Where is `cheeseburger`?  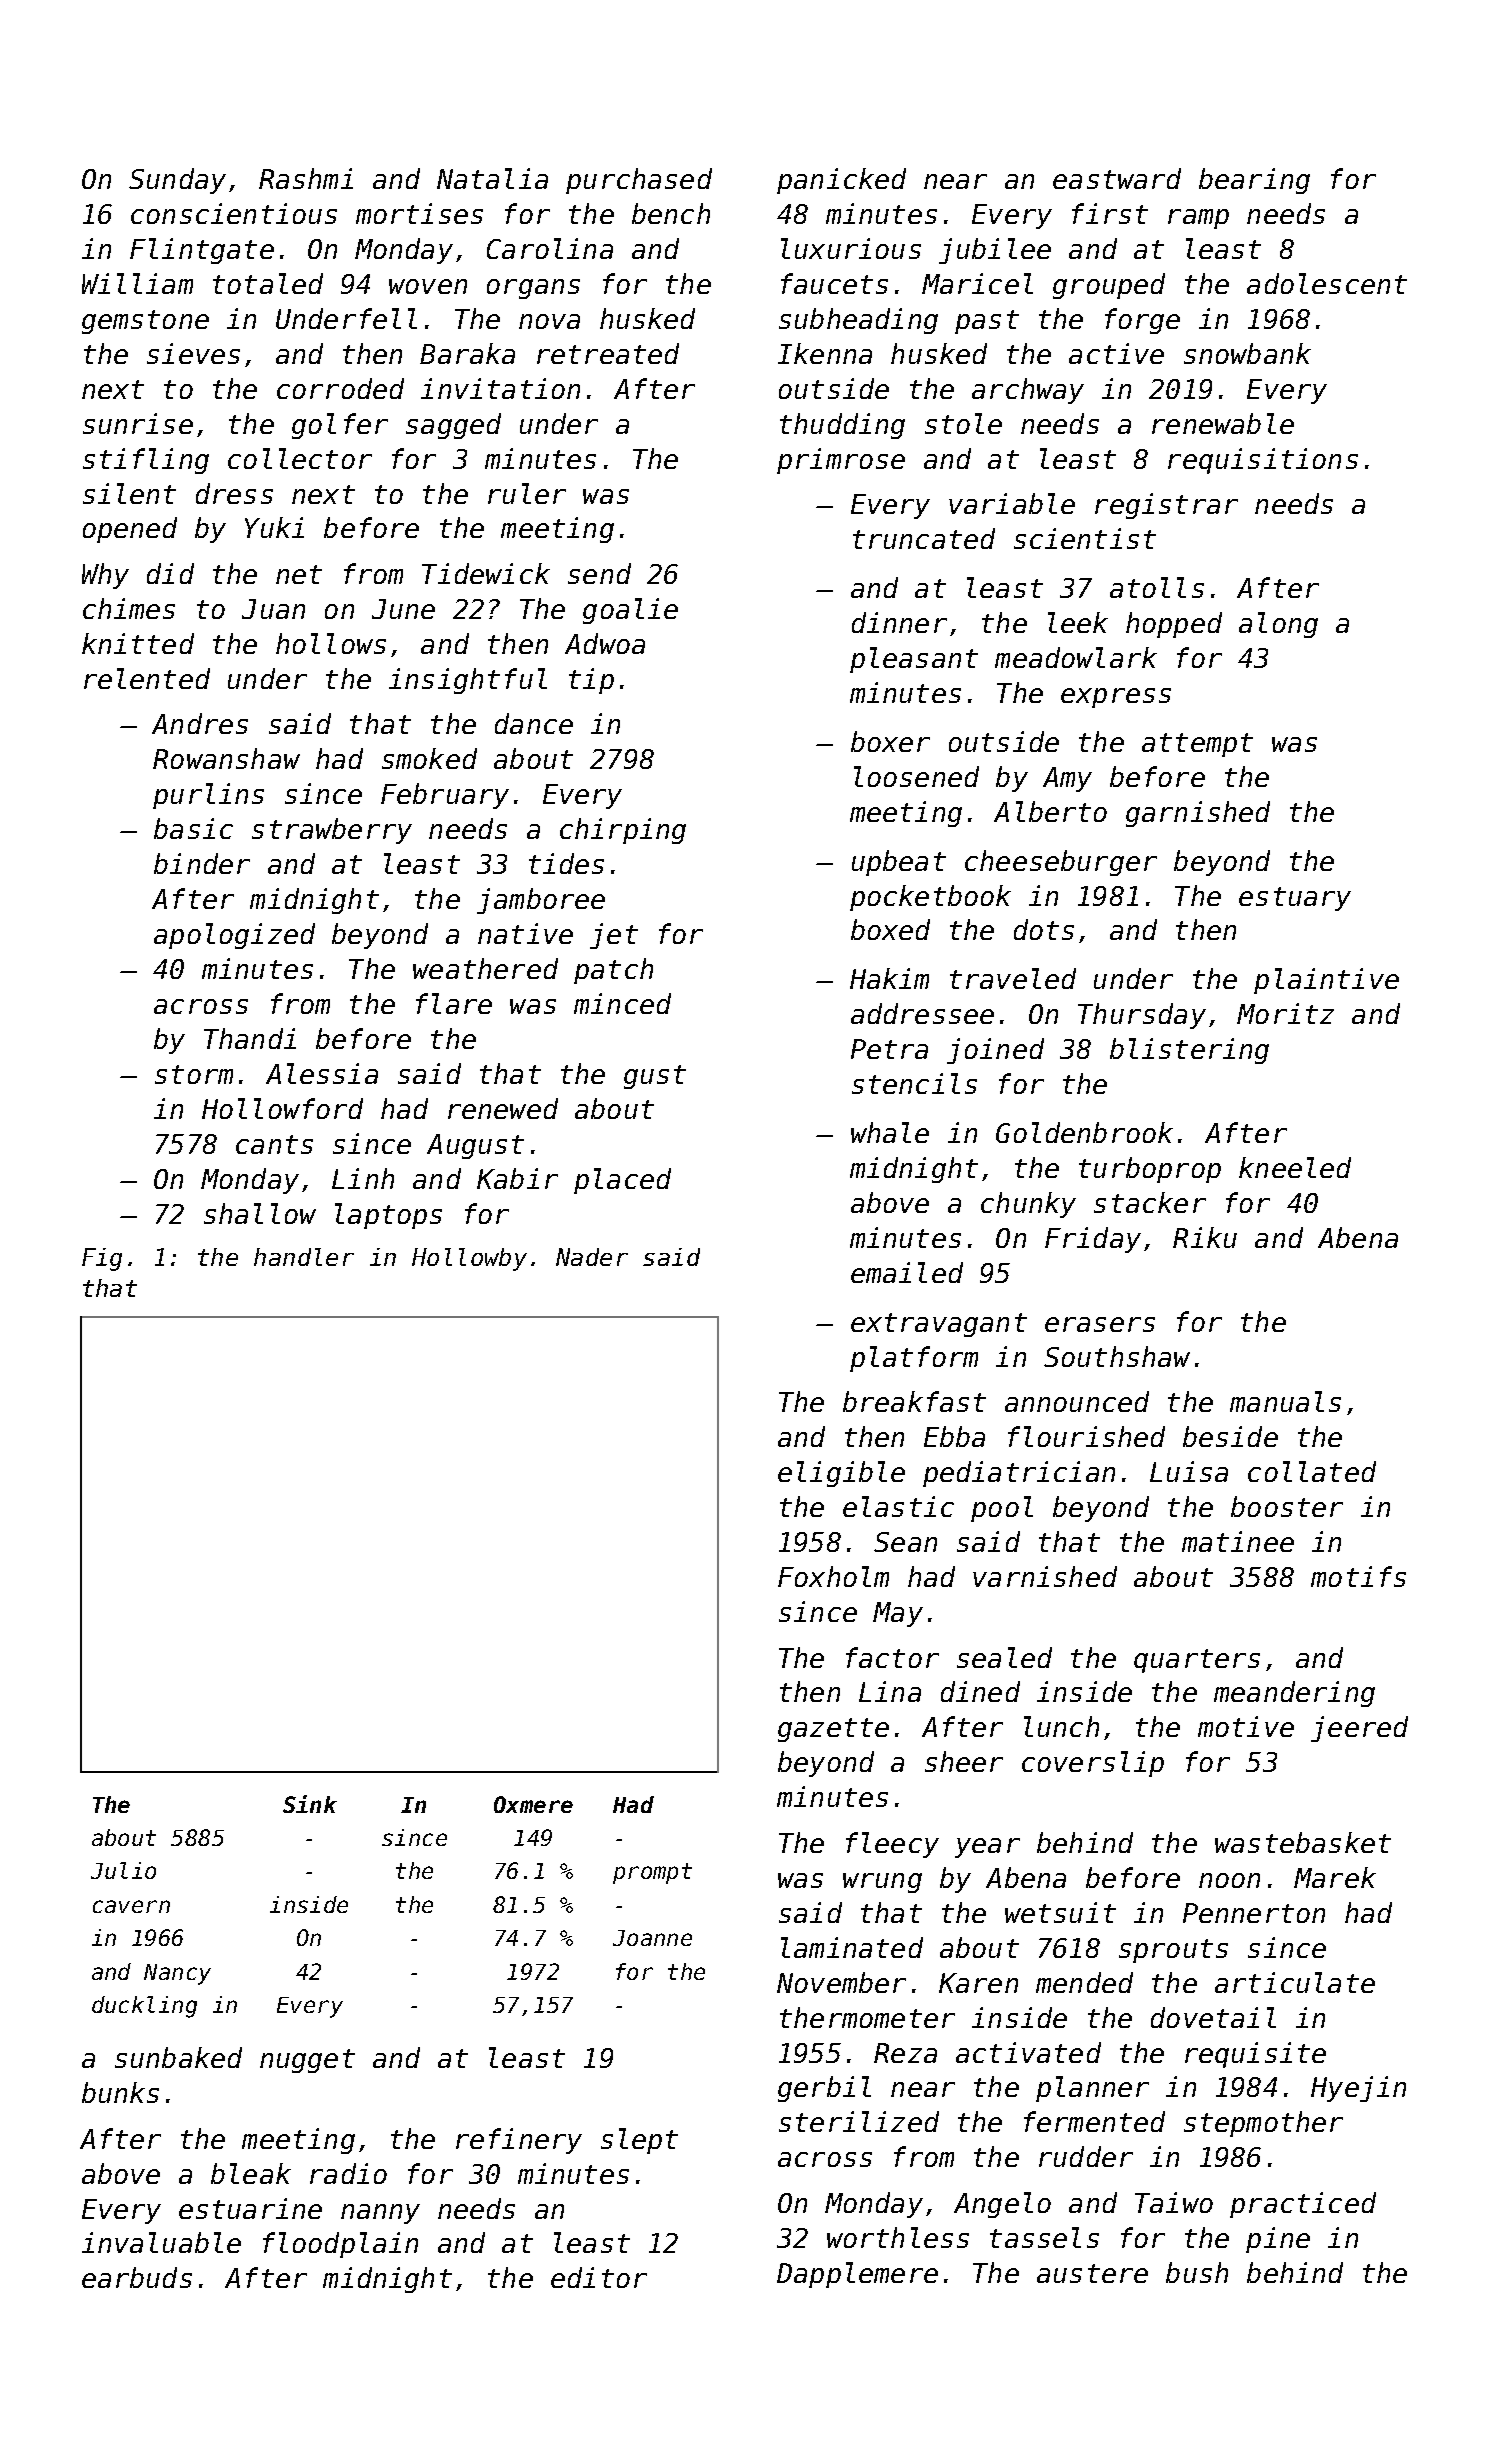
cheeseburger is located at coordinates (1061, 863).
